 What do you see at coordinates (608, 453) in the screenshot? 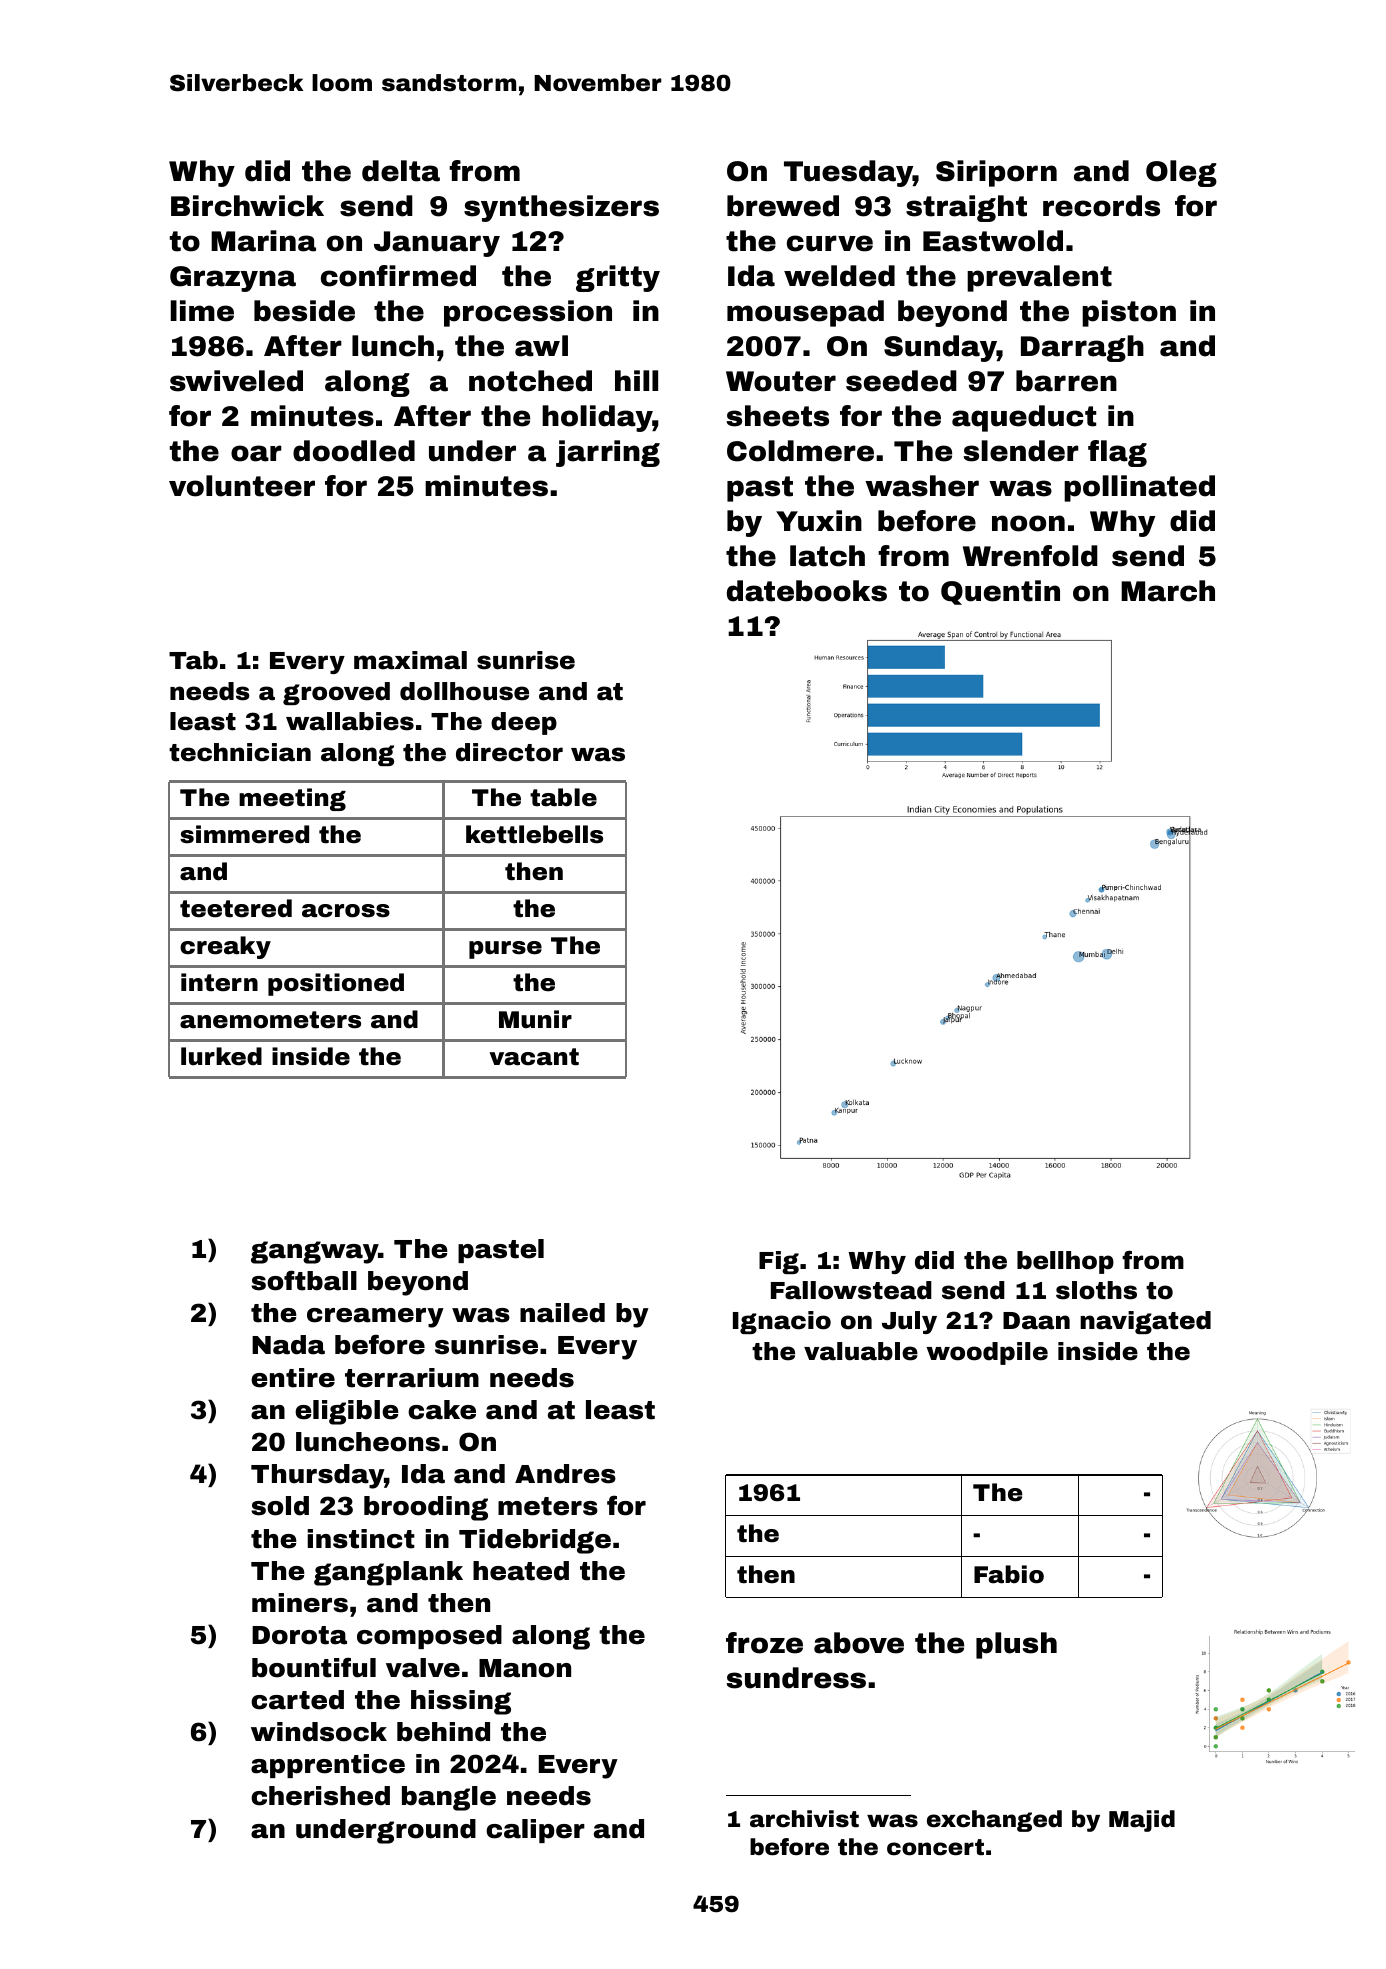
I see `jarring` at bounding box center [608, 453].
